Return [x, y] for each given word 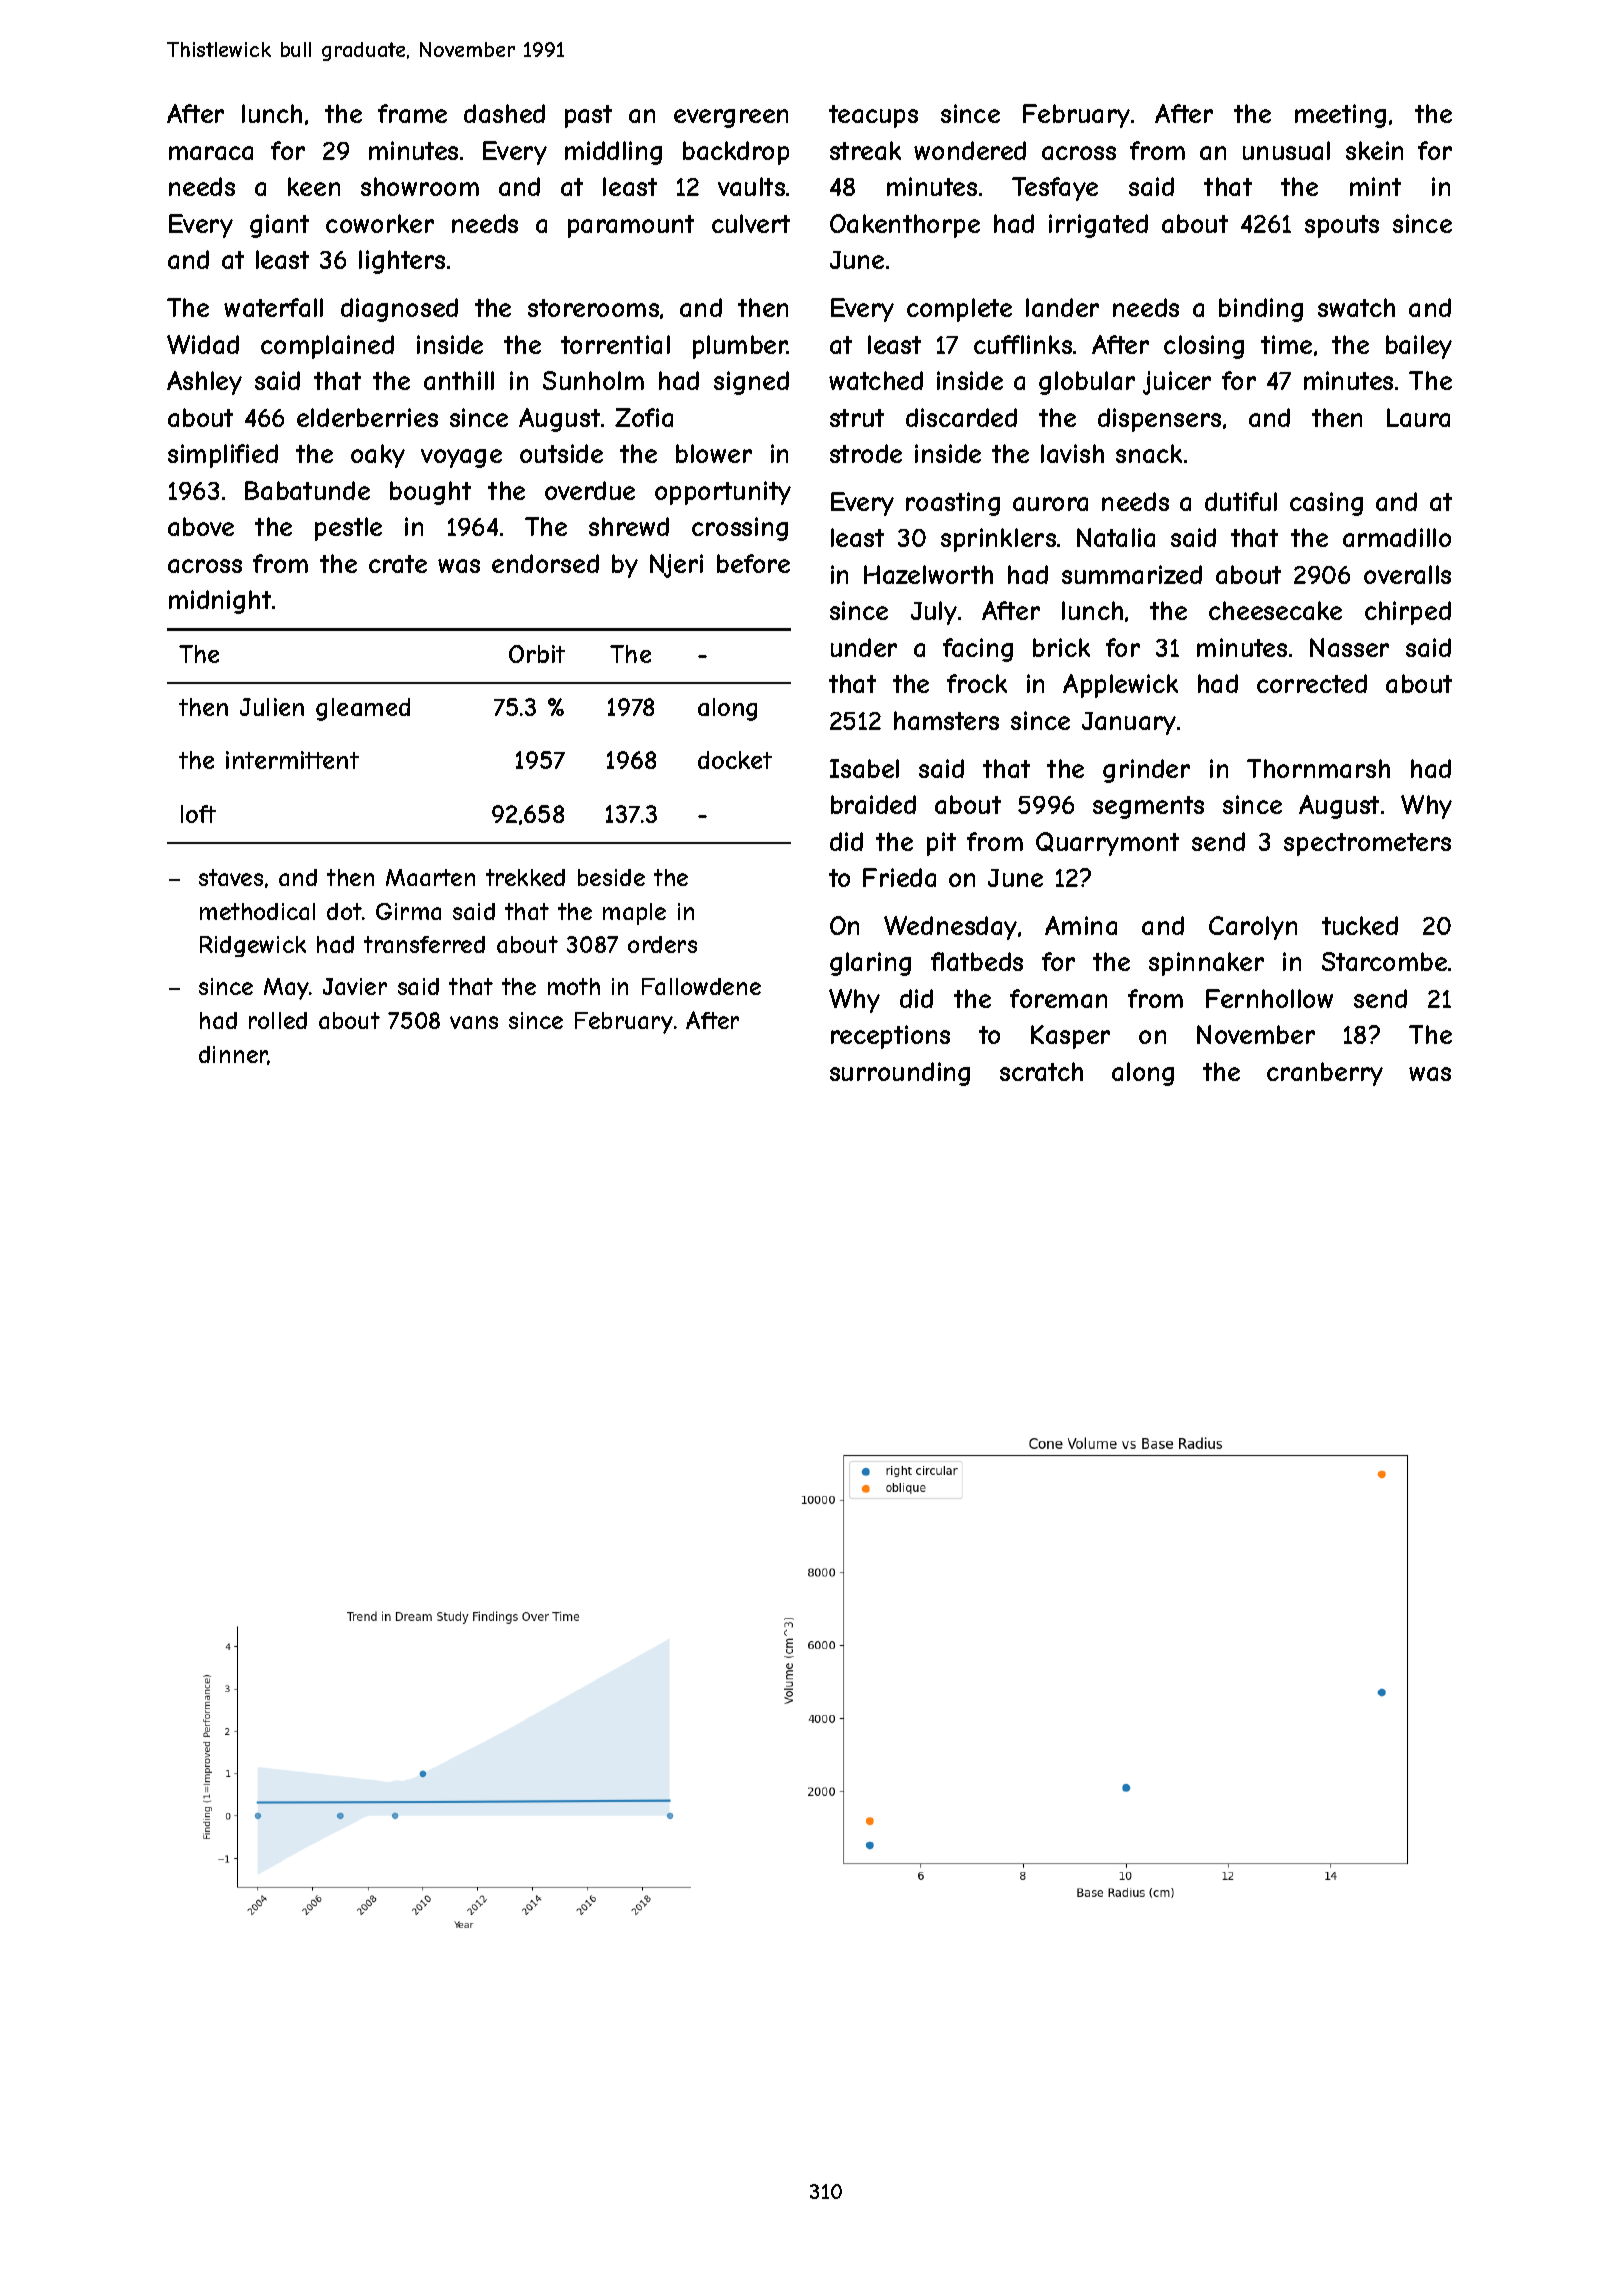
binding [1261, 310]
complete [959, 310]
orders [662, 944]
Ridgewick [253, 946]
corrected [1312, 683]
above [201, 526]
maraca [211, 153]
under [864, 647]
